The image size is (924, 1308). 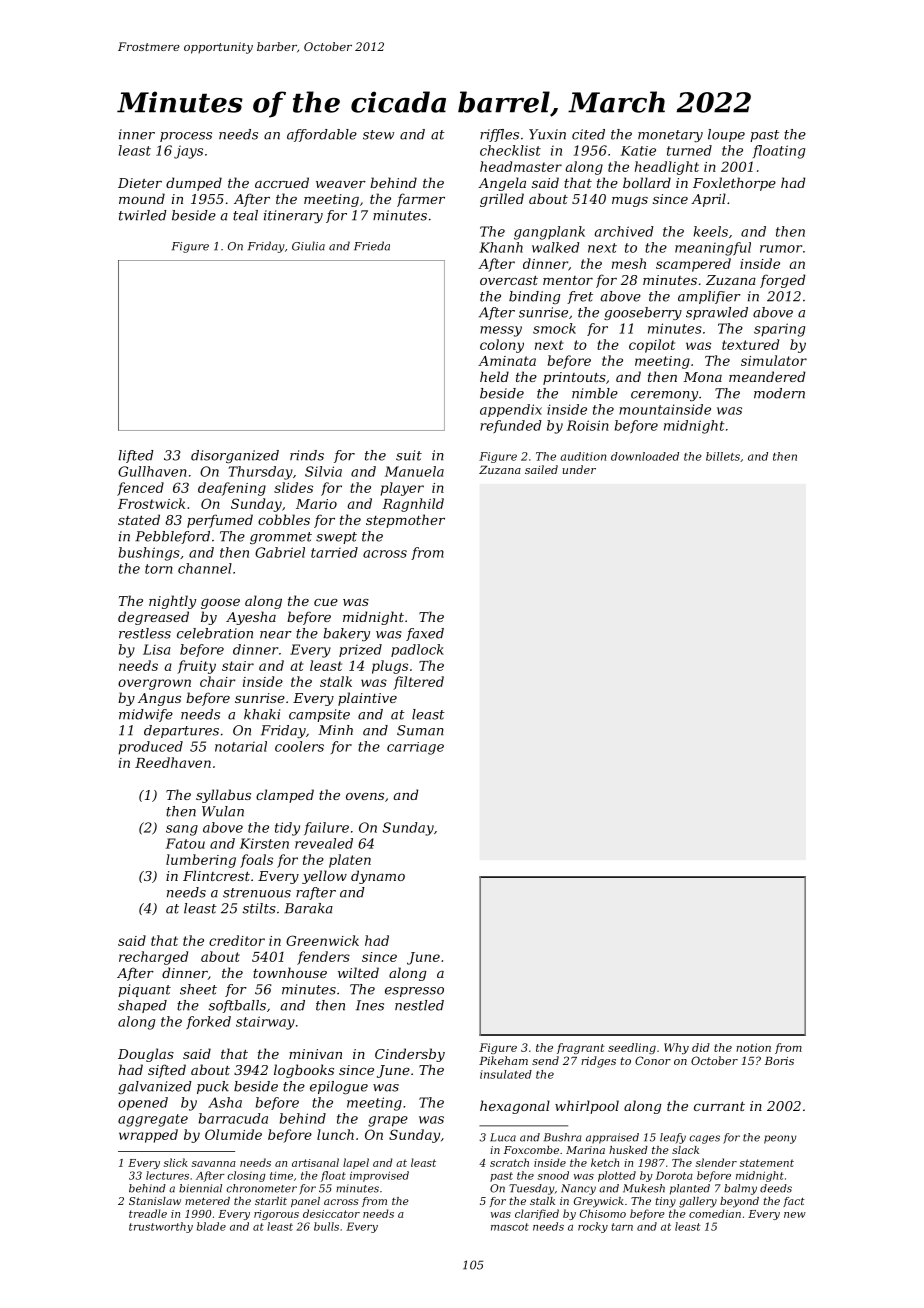 What do you see at coordinates (701, 1047) in the screenshot?
I see `did` at bounding box center [701, 1047].
